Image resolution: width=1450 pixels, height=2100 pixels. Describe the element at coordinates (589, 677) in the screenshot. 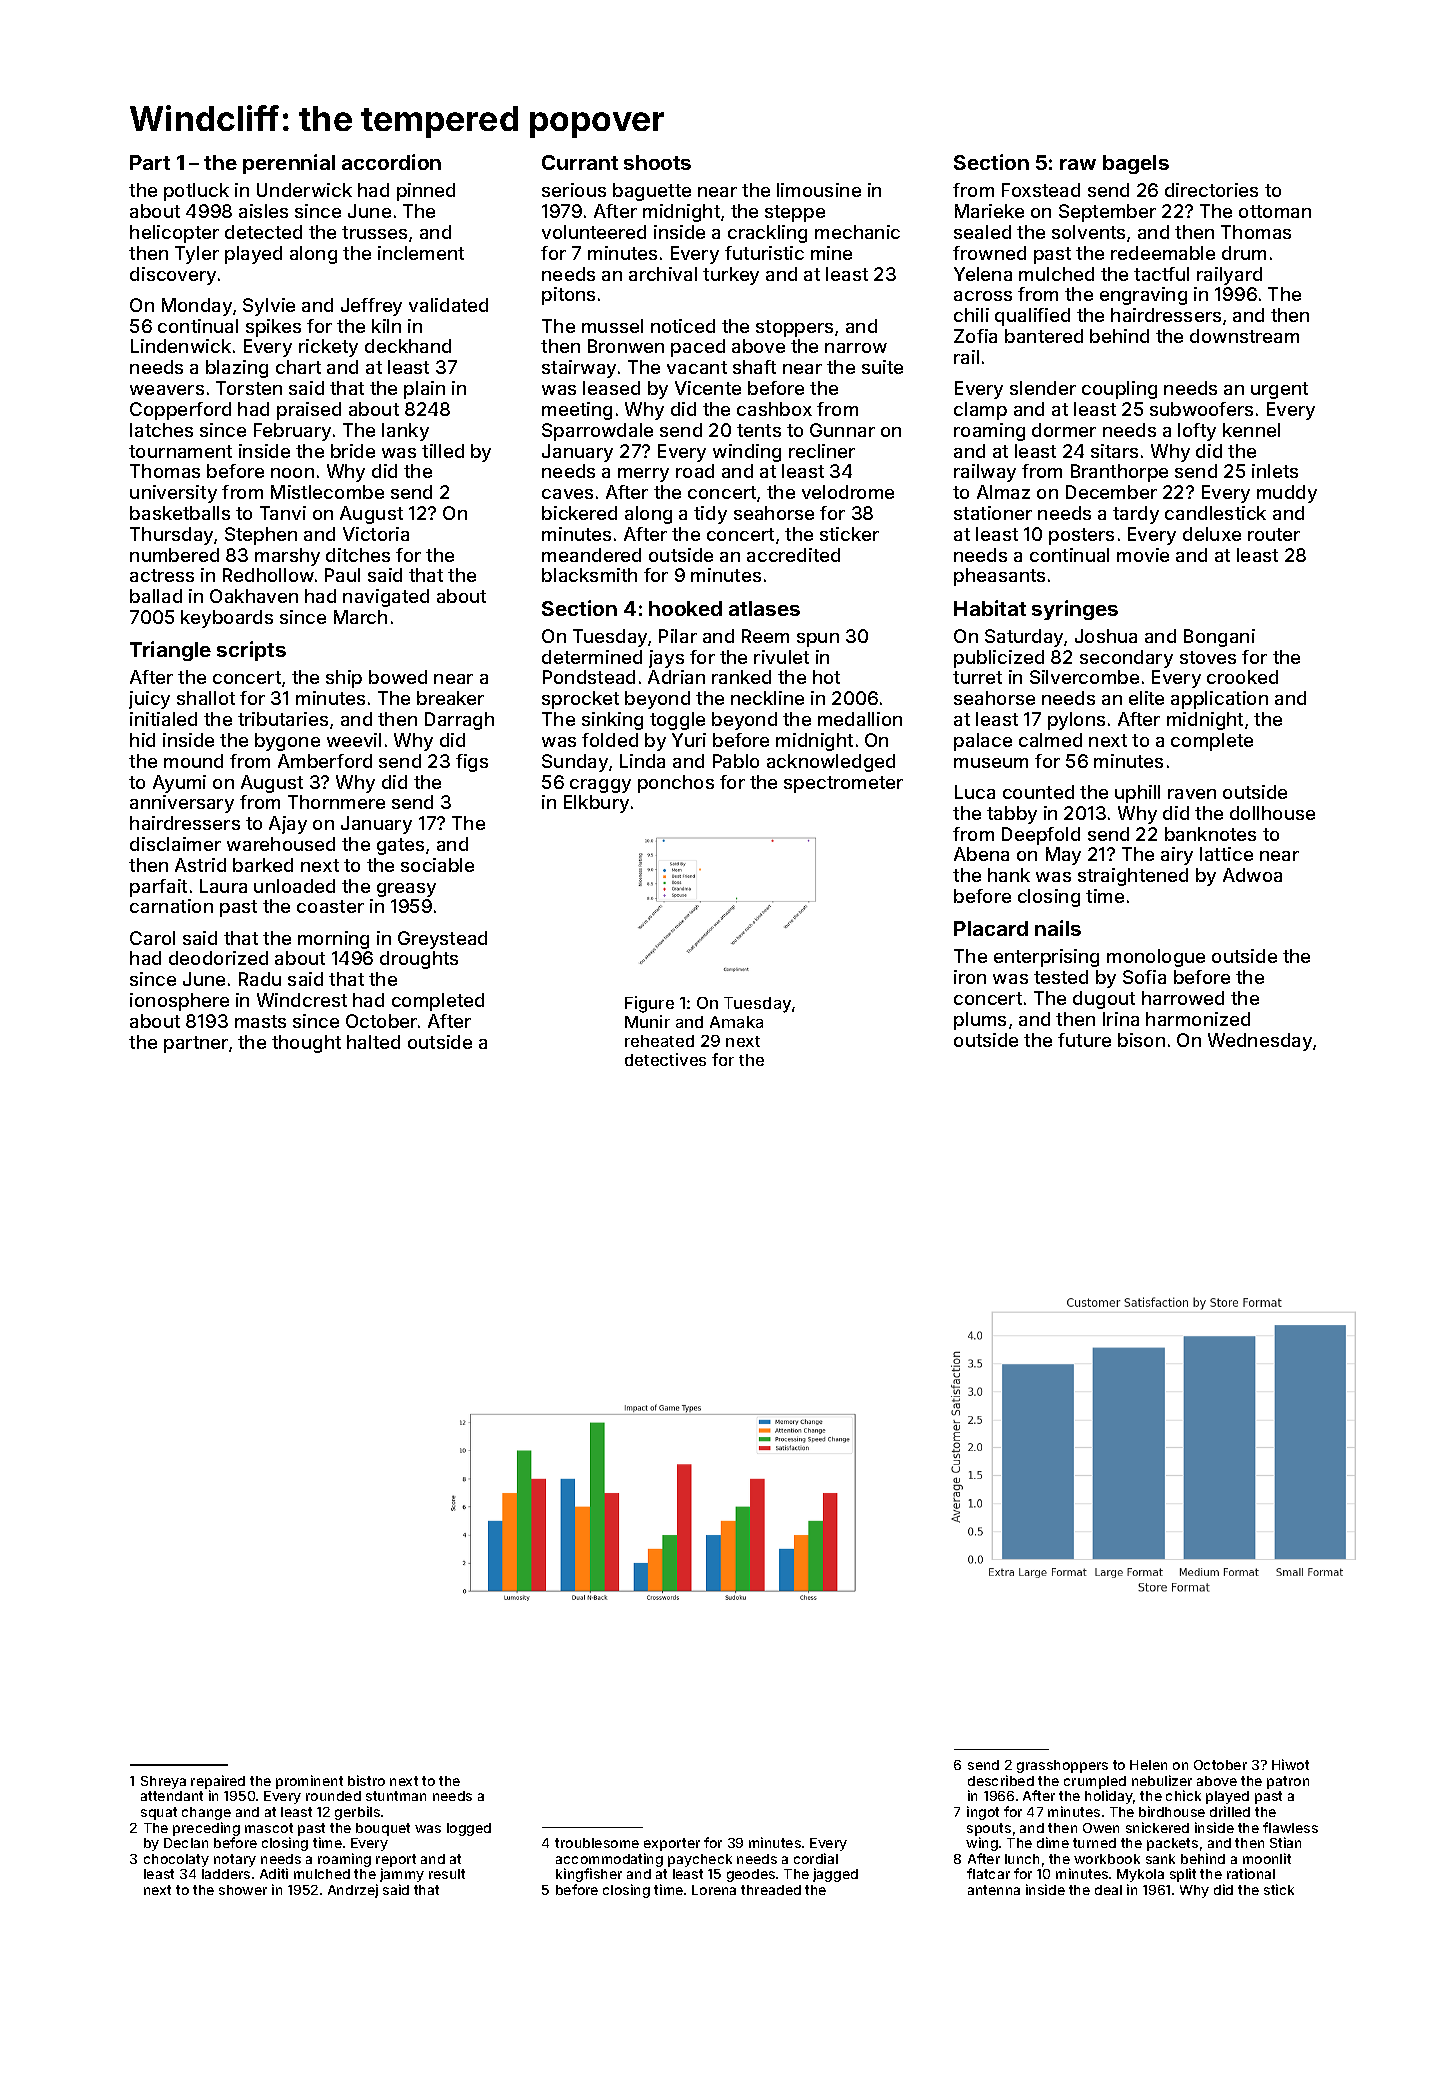

I see `Pondstead` at that location.
